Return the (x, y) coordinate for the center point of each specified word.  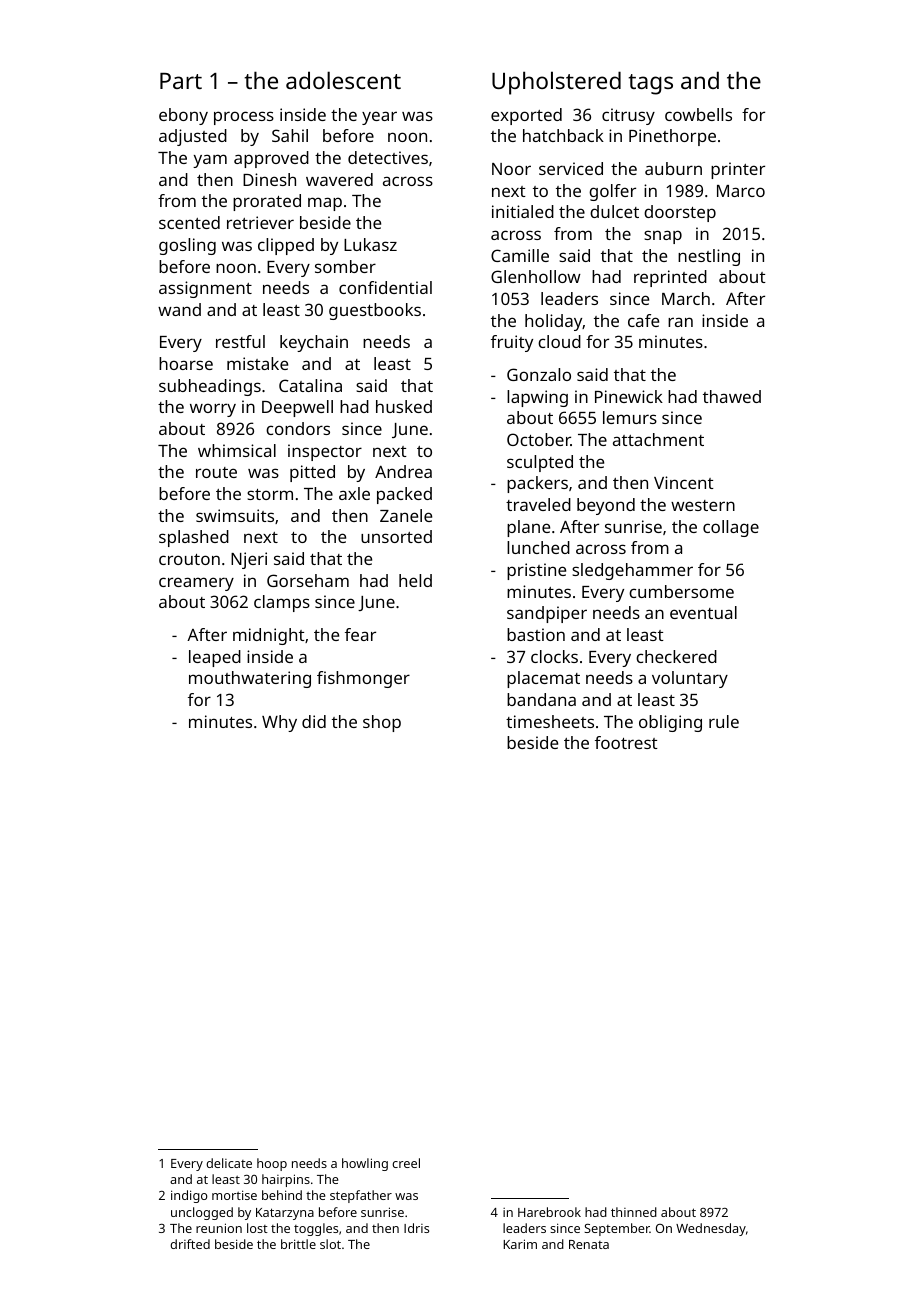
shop (382, 723)
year (379, 118)
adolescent (343, 80)
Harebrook (549, 1212)
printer (738, 170)
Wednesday (711, 1229)
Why (279, 723)
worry (213, 410)
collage (731, 528)
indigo (189, 1196)
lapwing (537, 398)
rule (724, 721)
